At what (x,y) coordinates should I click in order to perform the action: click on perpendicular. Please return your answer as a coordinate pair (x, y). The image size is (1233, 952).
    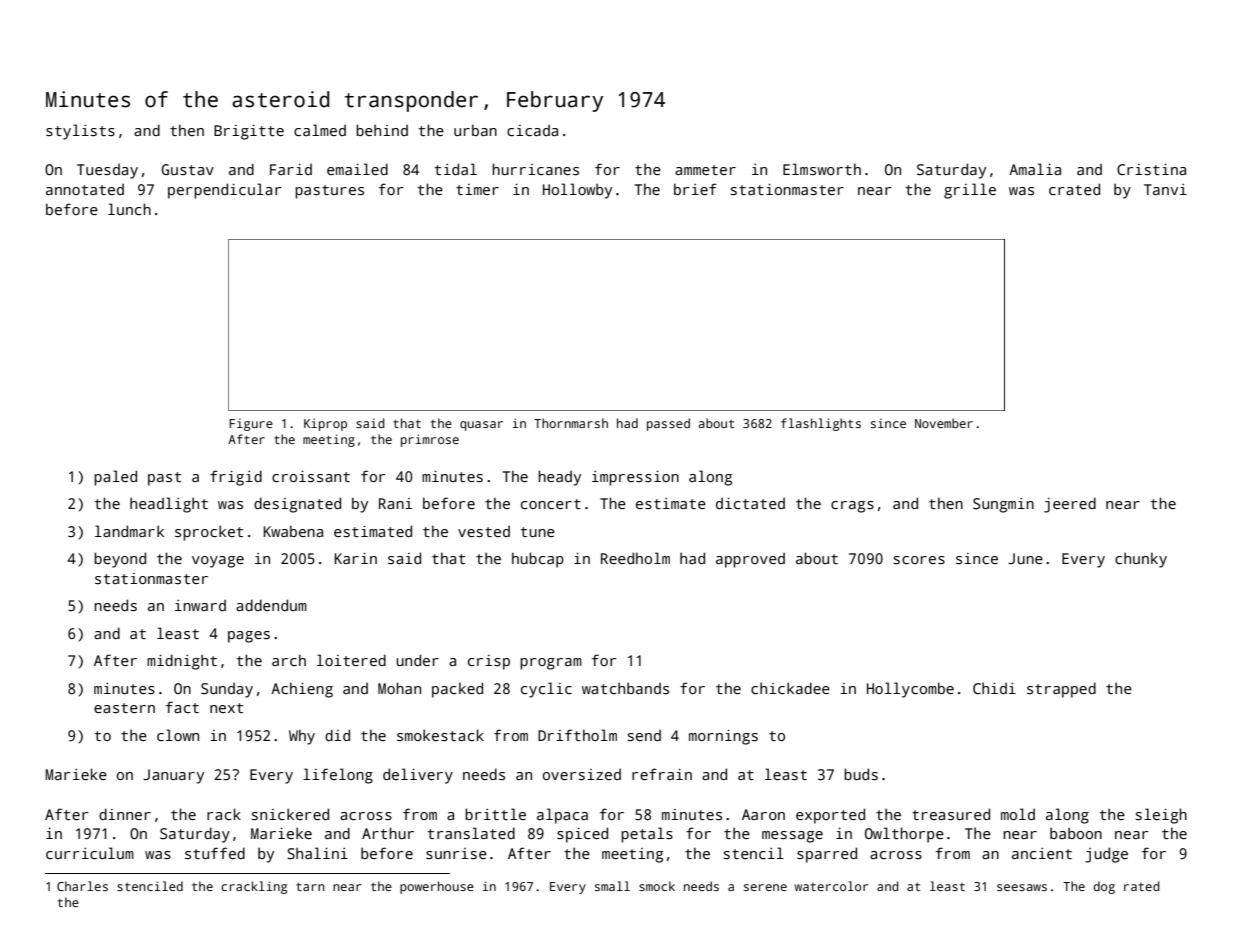
    Looking at the image, I should click on (224, 191).
